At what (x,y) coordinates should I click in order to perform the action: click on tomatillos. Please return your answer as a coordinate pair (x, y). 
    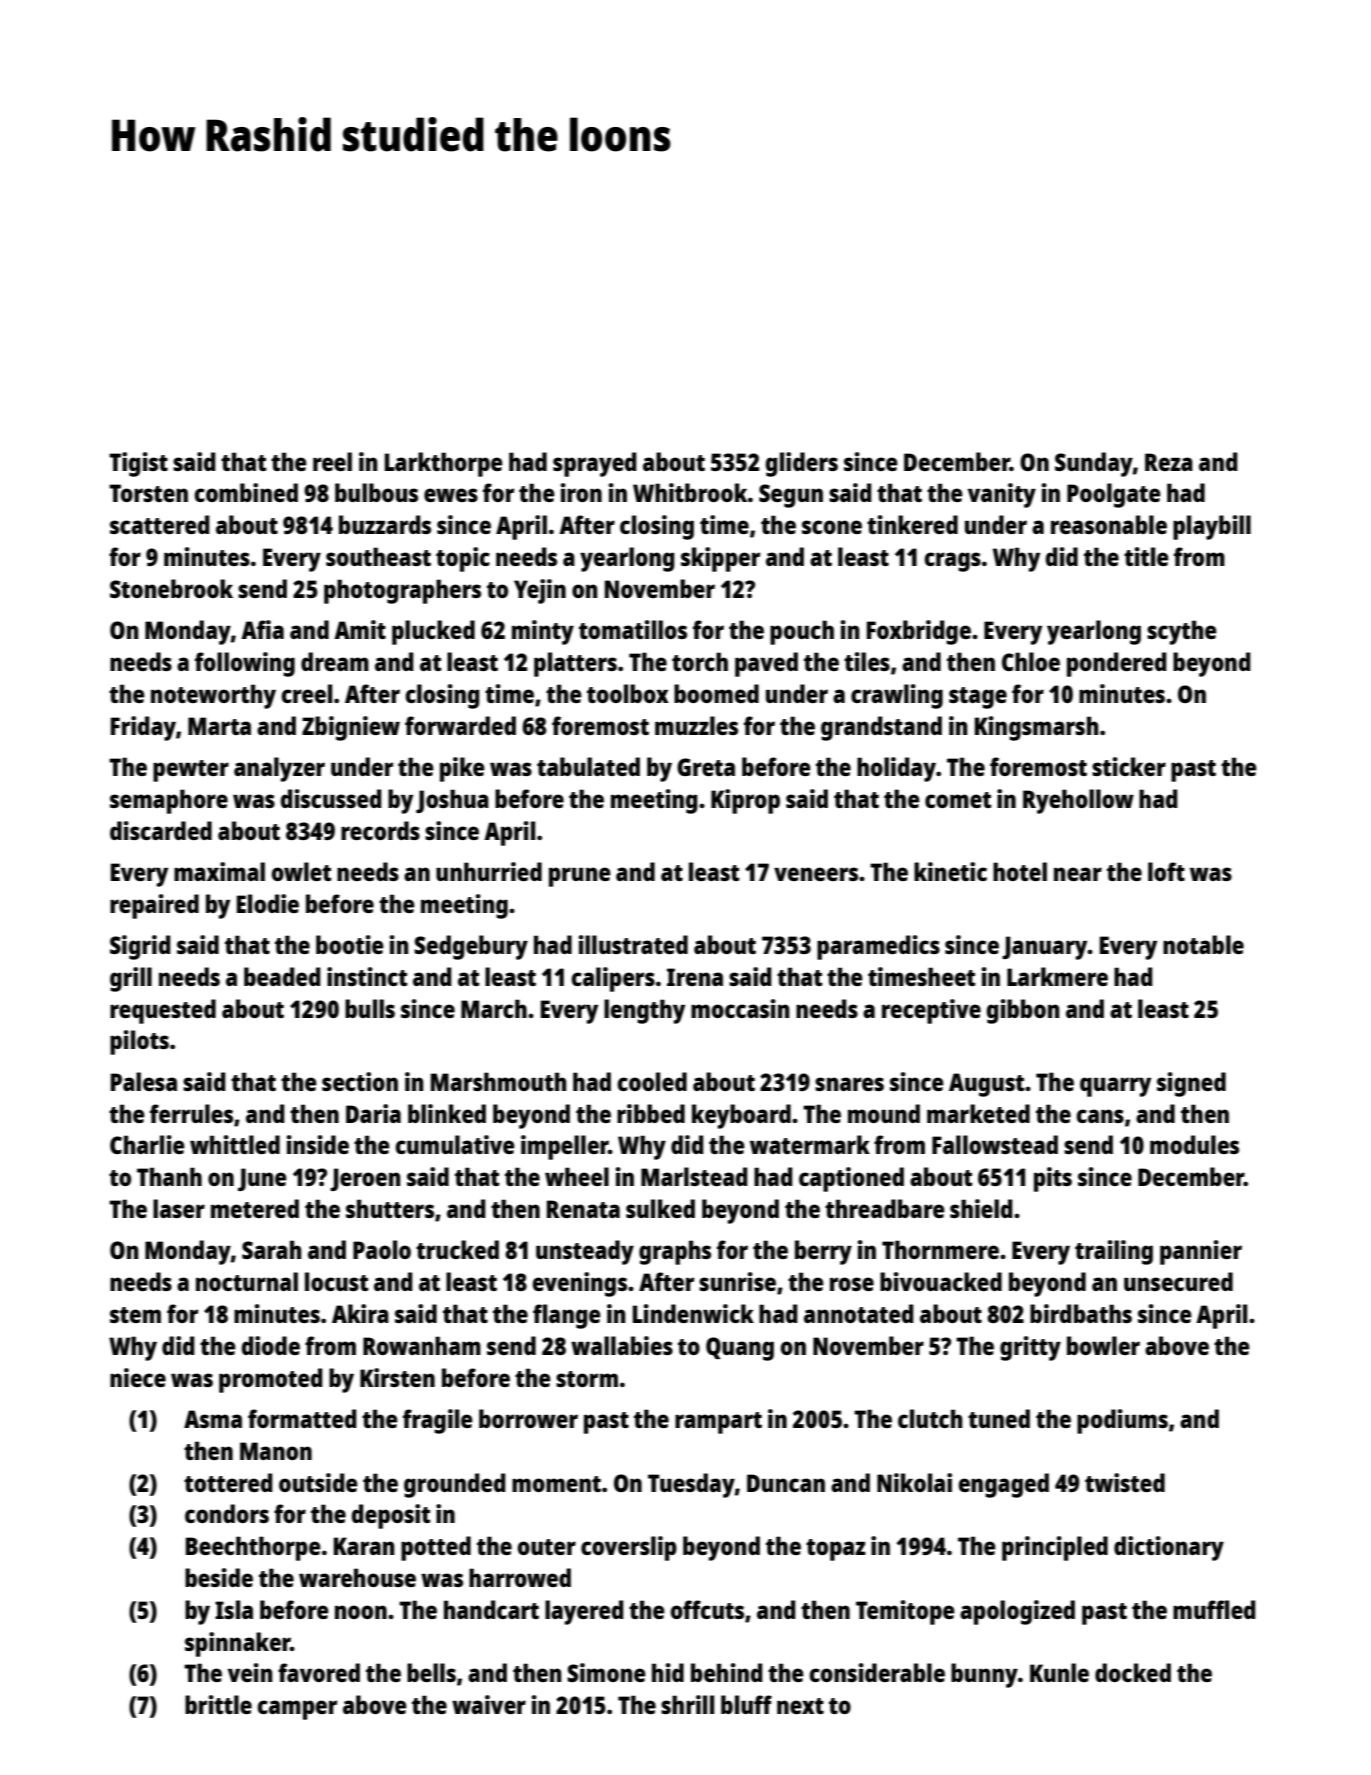
    Looking at the image, I should click on (633, 629).
